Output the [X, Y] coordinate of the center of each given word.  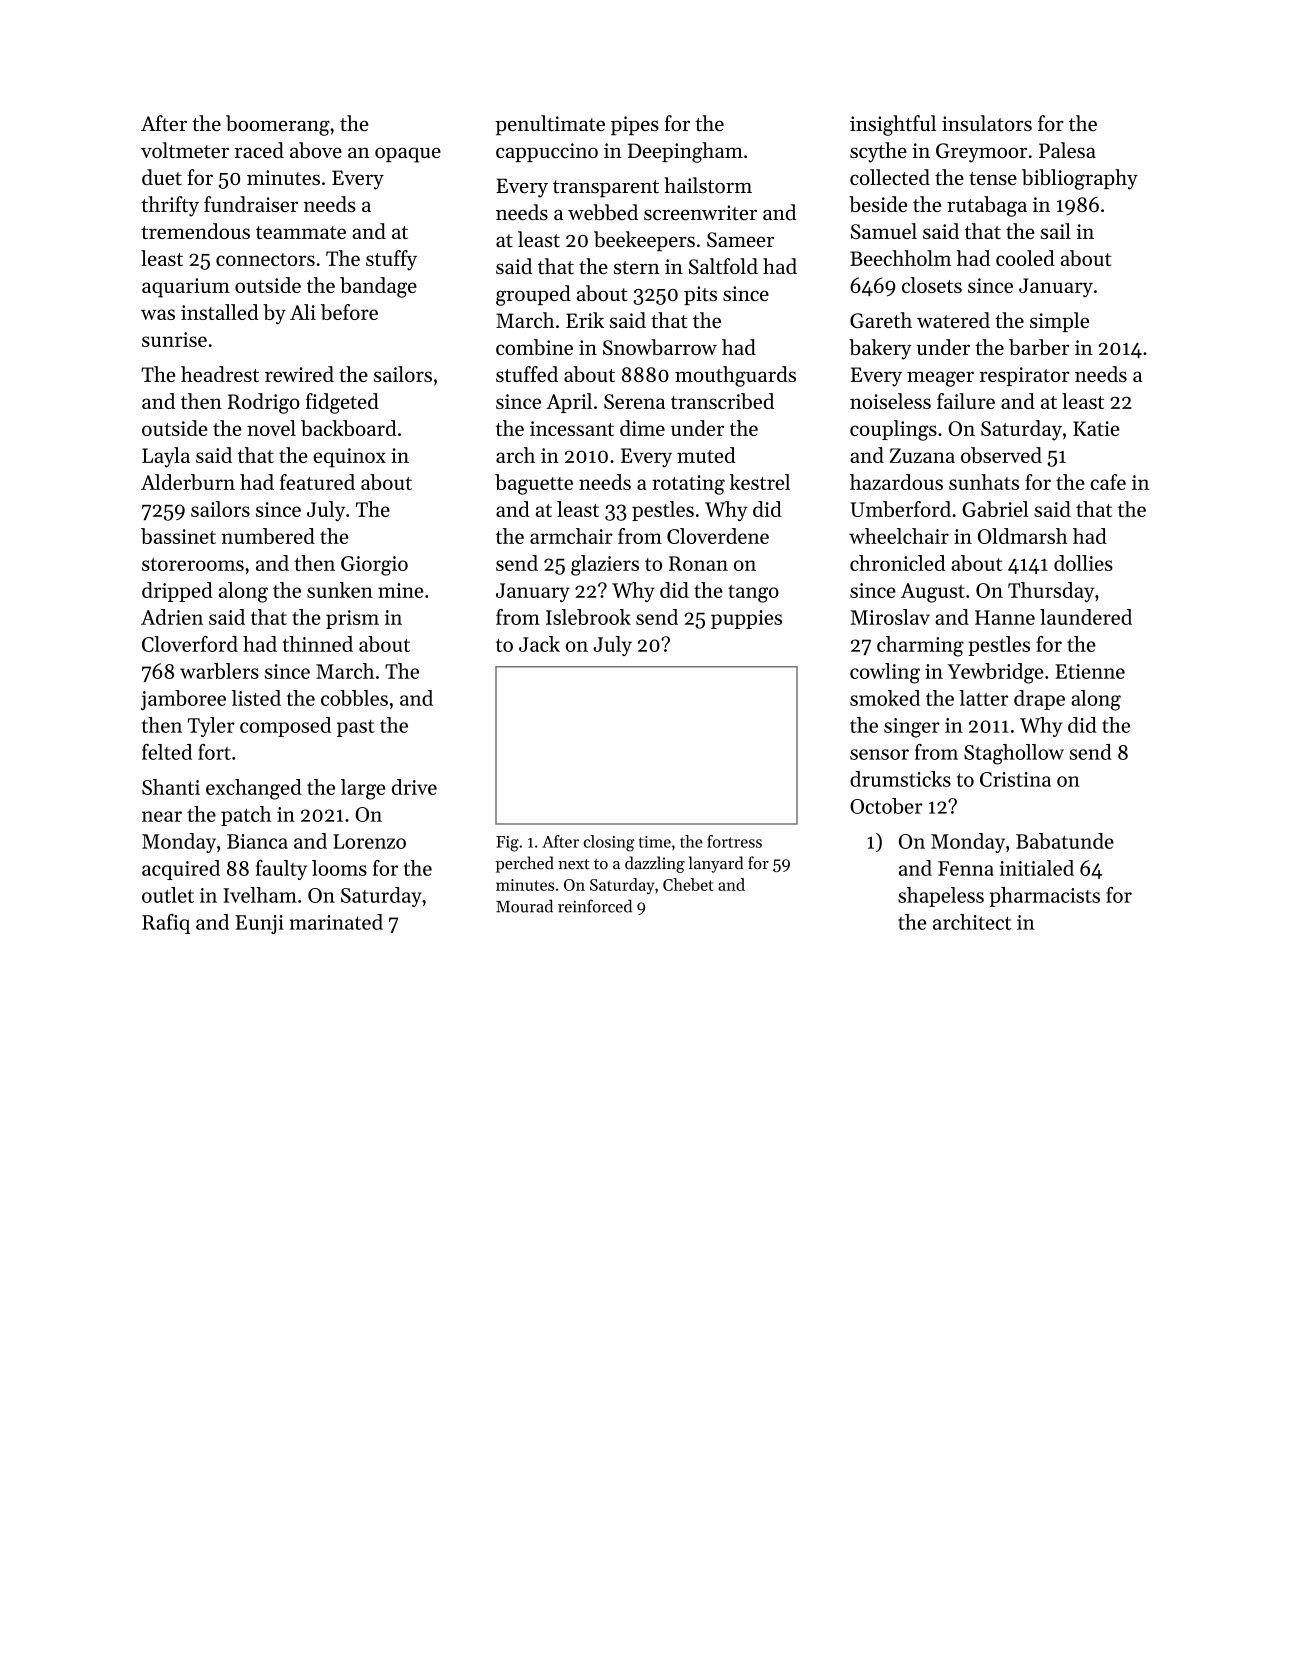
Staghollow [1014, 754]
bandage [378, 287]
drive [414, 787]
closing [609, 843]
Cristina [1015, 779]
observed [1001, 455]
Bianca [257, 841]
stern [637, 267]
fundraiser [251, 204]
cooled [1025, 258]
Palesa [1067, 150]
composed [285, 727]
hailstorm [708, 185]
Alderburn [188, 482]
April [569, 403]
